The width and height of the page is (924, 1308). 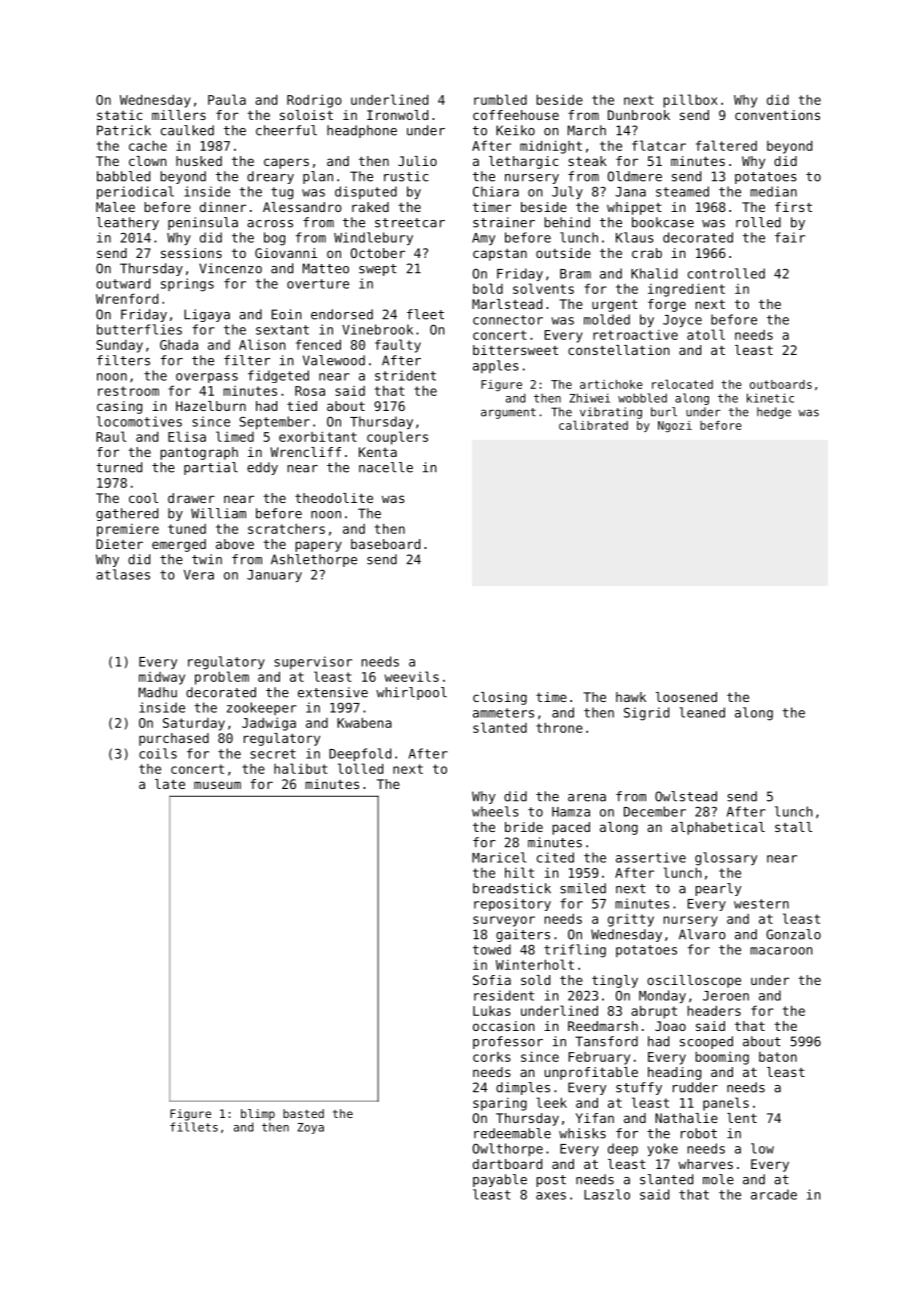 I want to click on macaroon, so click(x=781, y=951).
